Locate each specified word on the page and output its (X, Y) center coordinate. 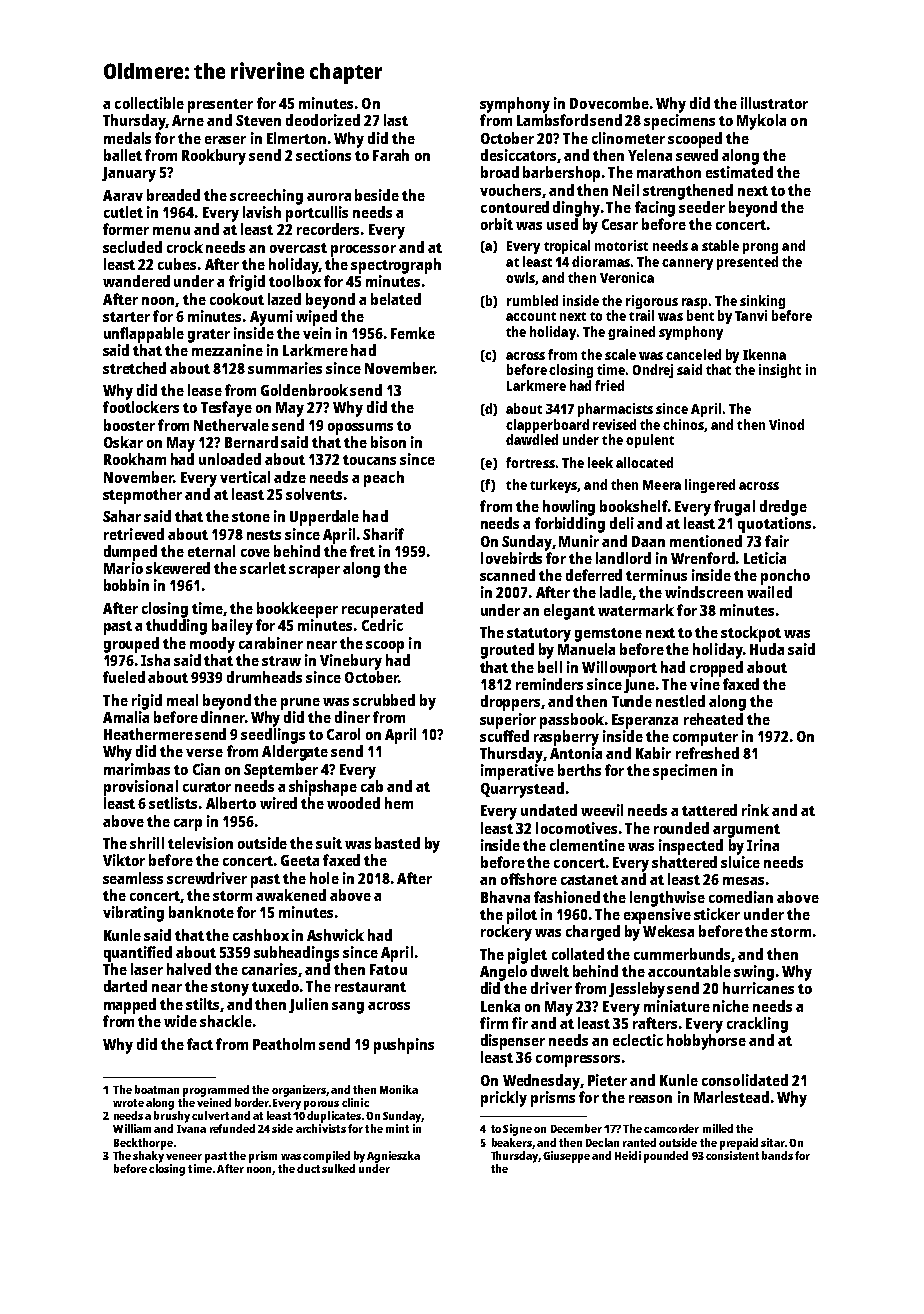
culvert (210, 1115)
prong (760, 248)
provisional (141, 788)
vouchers (510, 190)
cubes (177, 264)
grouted (507, 651)
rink (755, 810)
